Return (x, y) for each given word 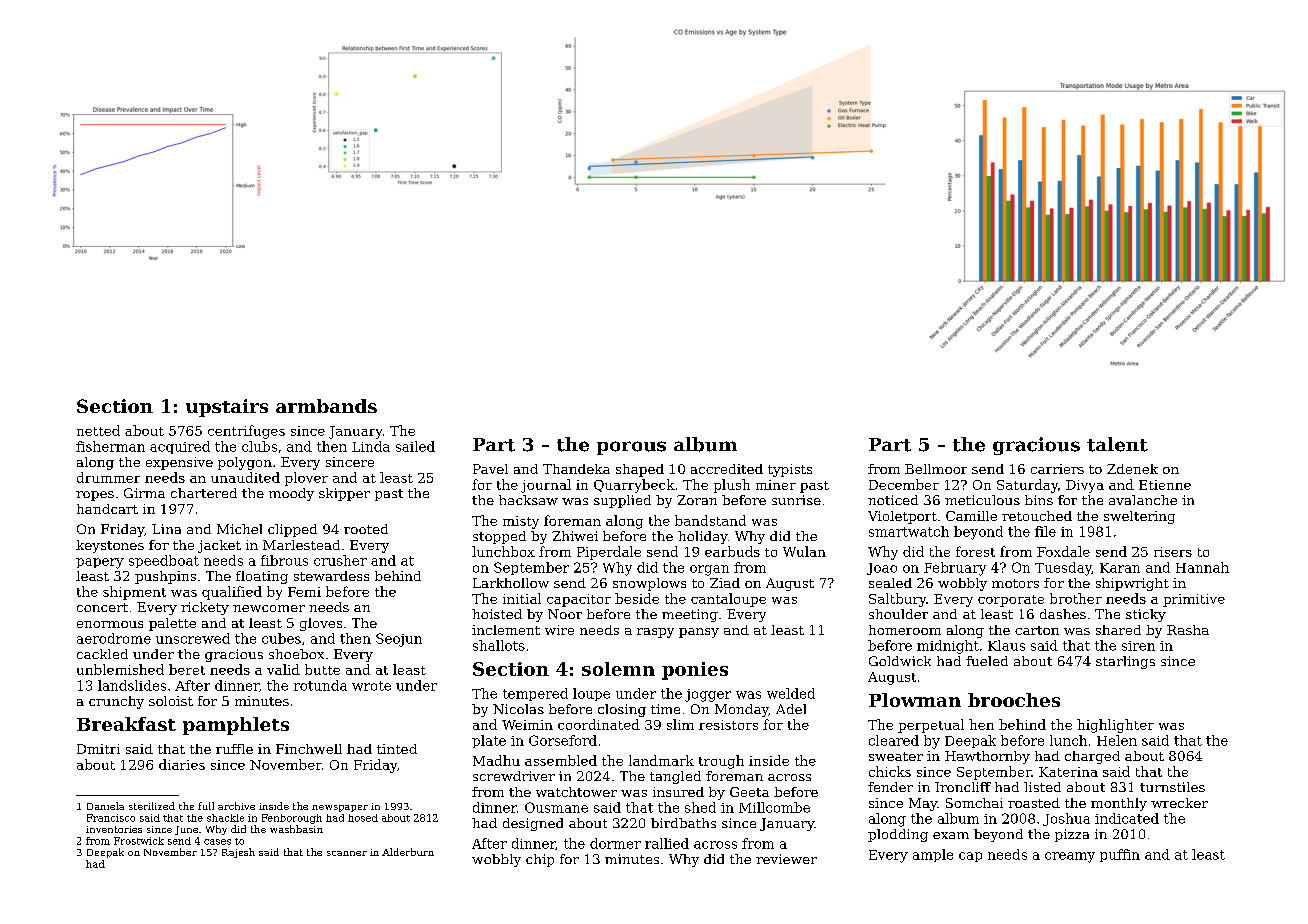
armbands (326, 406)
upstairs (227, 408)
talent (1117, 444)
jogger (708, 695)
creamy (1070, 857)
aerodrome (114, 638)
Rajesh (238, 853)
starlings (1125, 662)
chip (540, 860)
